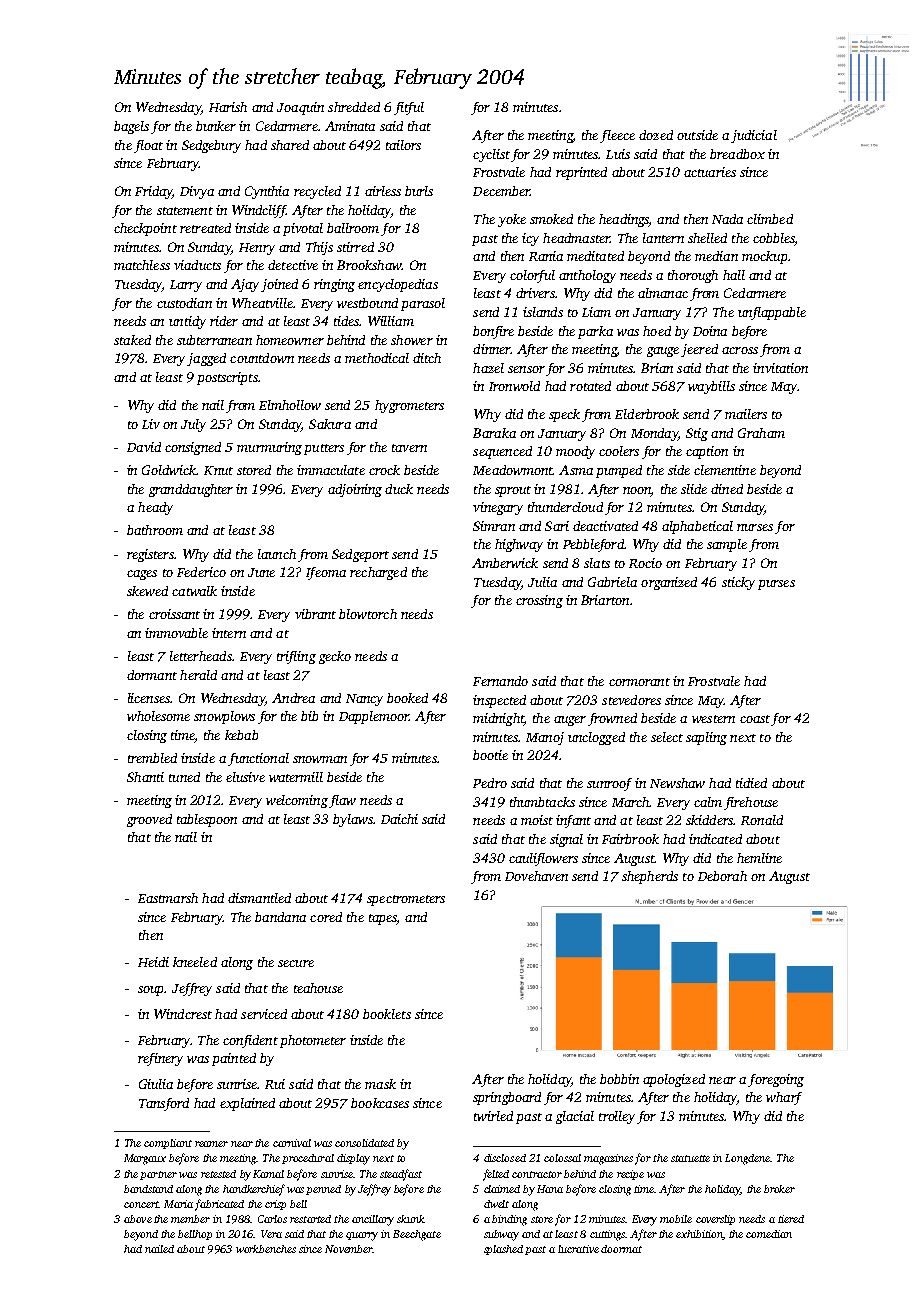  I want to click on launch, so click(277, 554).
